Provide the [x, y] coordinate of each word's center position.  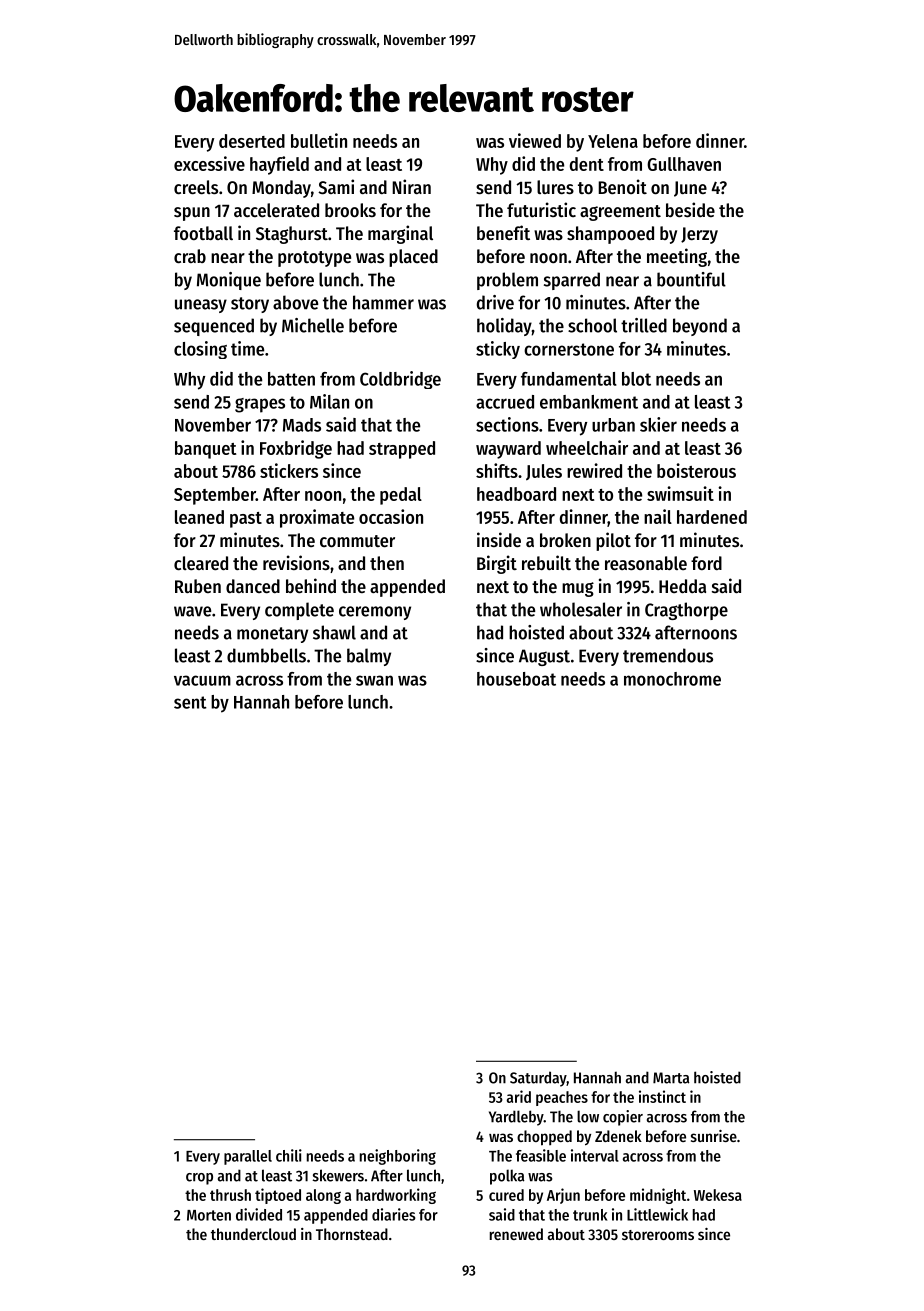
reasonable [646, 563]
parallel [248, 1157]
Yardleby [516, 1118]
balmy [369, 657]
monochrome [672, 679]
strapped [402, 450]
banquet [205, 450]
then [387, 563]
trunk [590, 1215]
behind [311, 585]
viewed [535, 140]
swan [374, 680]
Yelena [613, 141]
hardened [712, 517]
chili [289, 1155]
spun [192, 214]
